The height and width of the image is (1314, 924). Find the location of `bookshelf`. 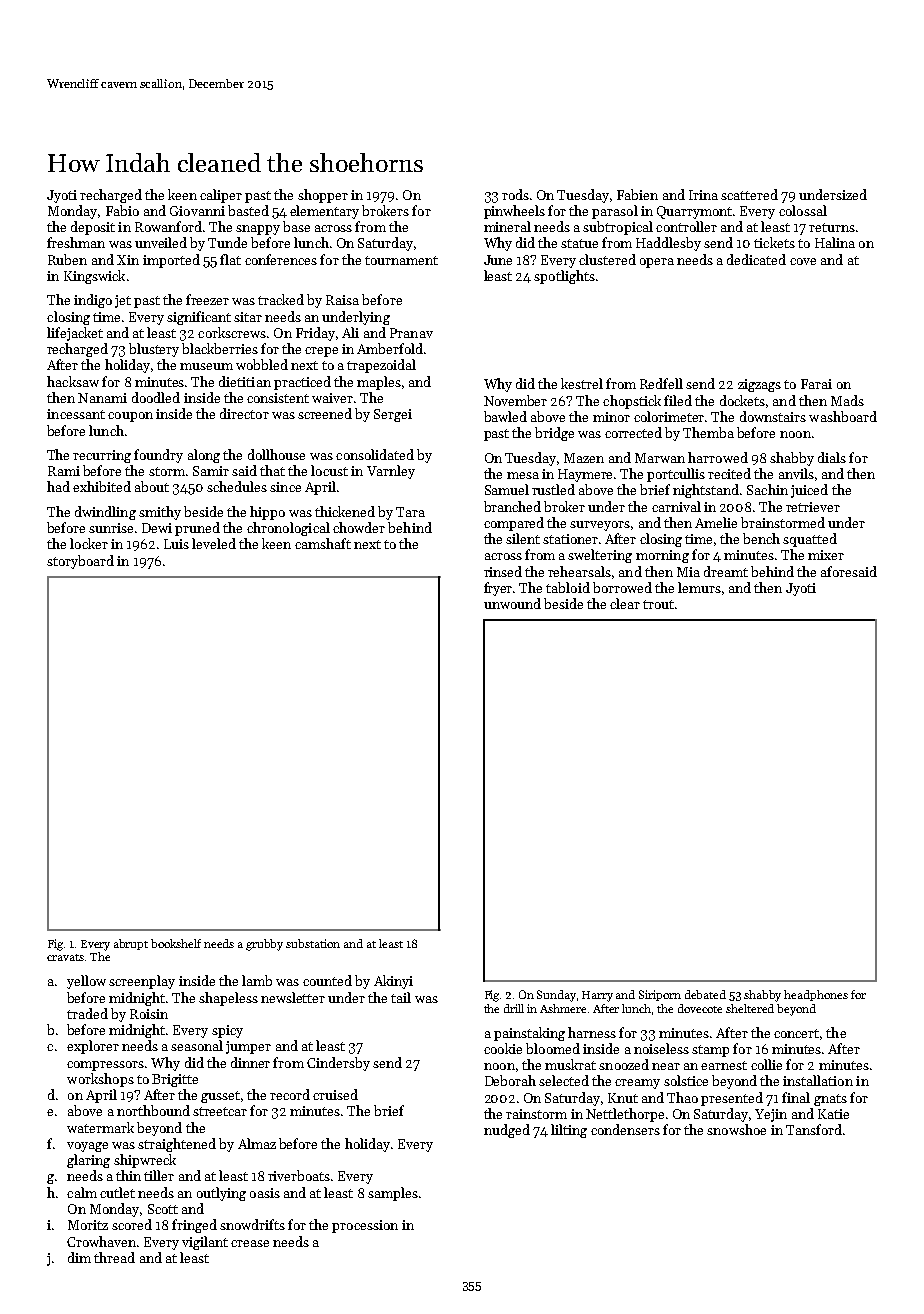

bookshelf is located at coordinates (176, 943).
